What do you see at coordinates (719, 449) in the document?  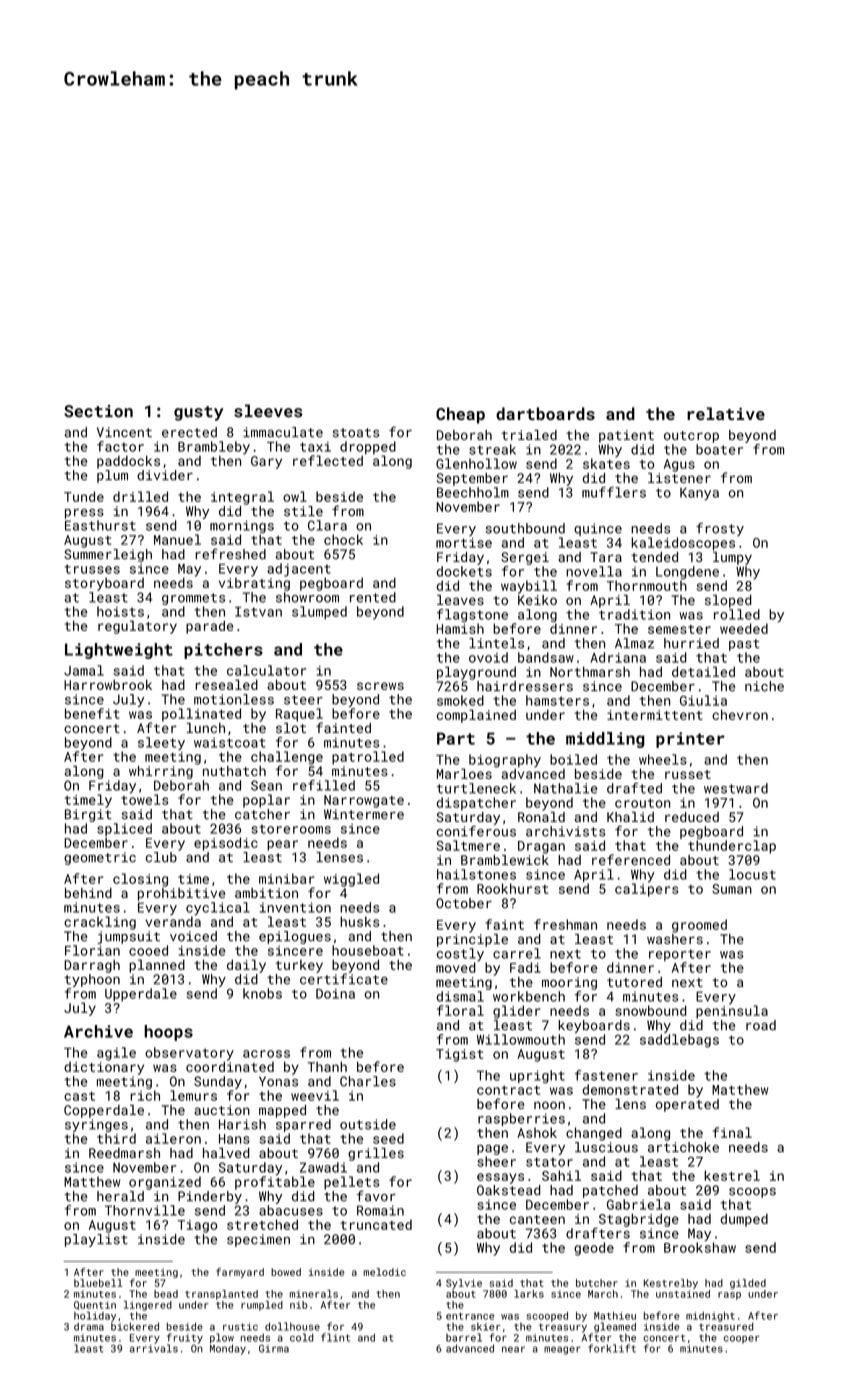 I see `boater` at bounding box center [719, 449].
